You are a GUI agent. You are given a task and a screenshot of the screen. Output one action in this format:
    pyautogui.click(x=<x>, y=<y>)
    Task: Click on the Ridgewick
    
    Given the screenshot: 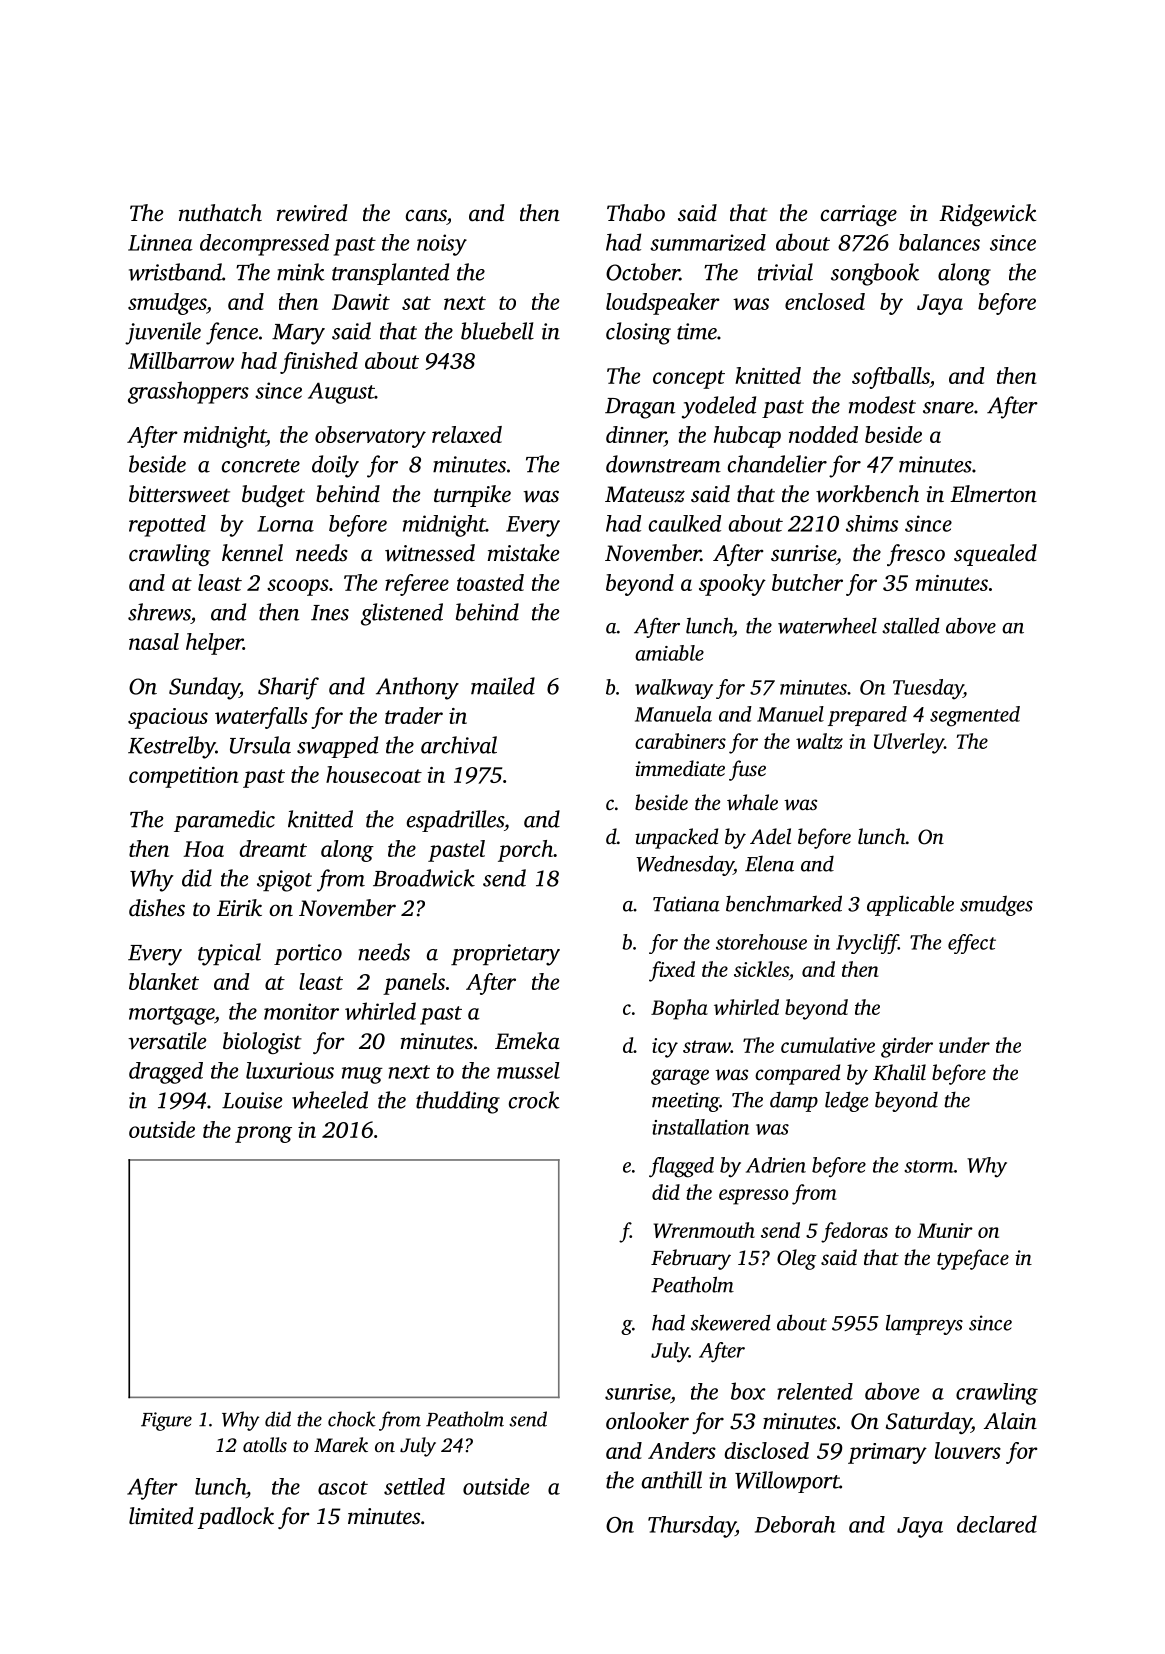 What is the action you would take?
    pyautogui.click(x=987, y=215)
